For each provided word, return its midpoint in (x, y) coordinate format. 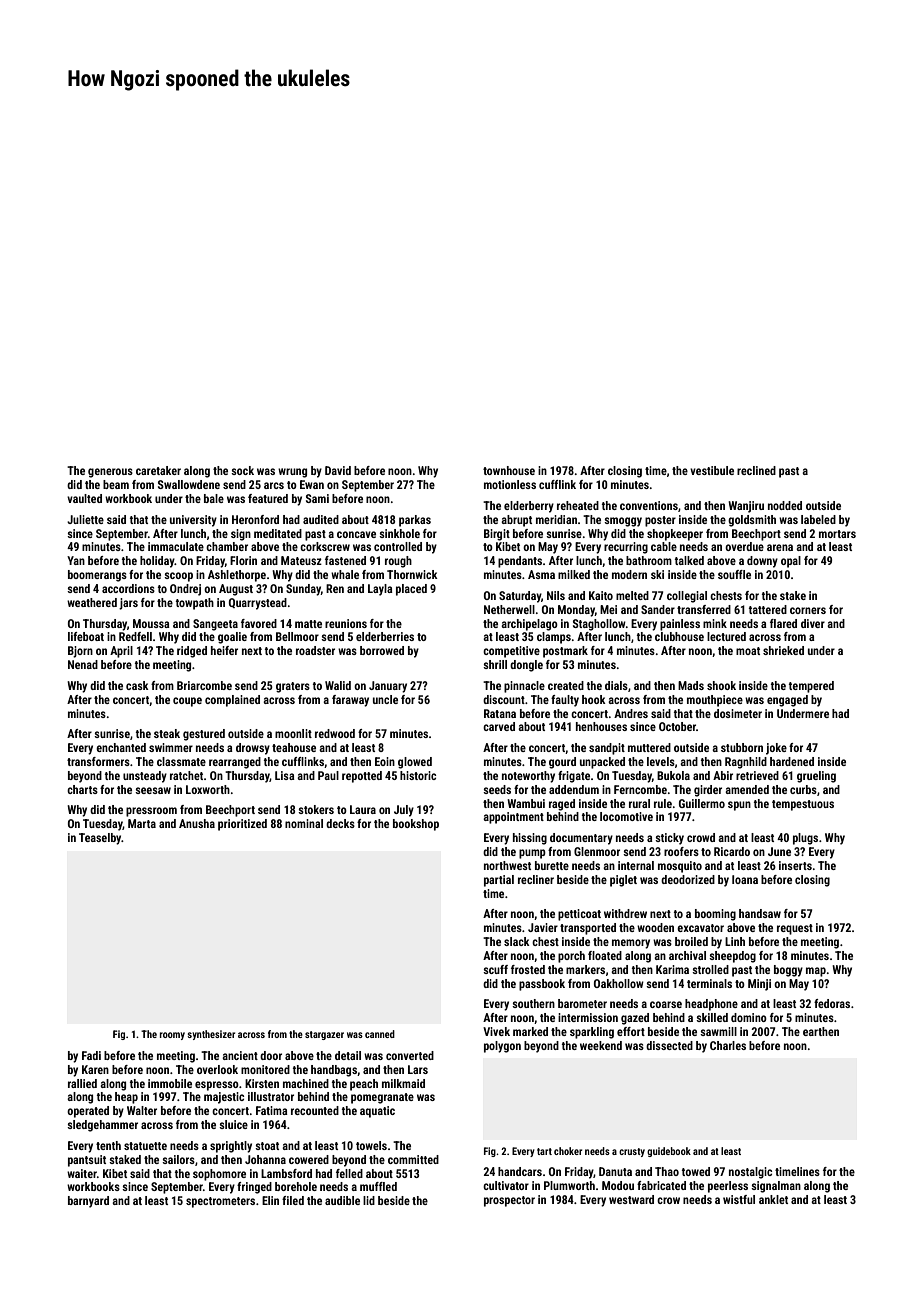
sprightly (231, 1147)
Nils (556, 595)
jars (128, 604)
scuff (495, 969)
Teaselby (100, 839)
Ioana (745, 879)
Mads (691, 685)
